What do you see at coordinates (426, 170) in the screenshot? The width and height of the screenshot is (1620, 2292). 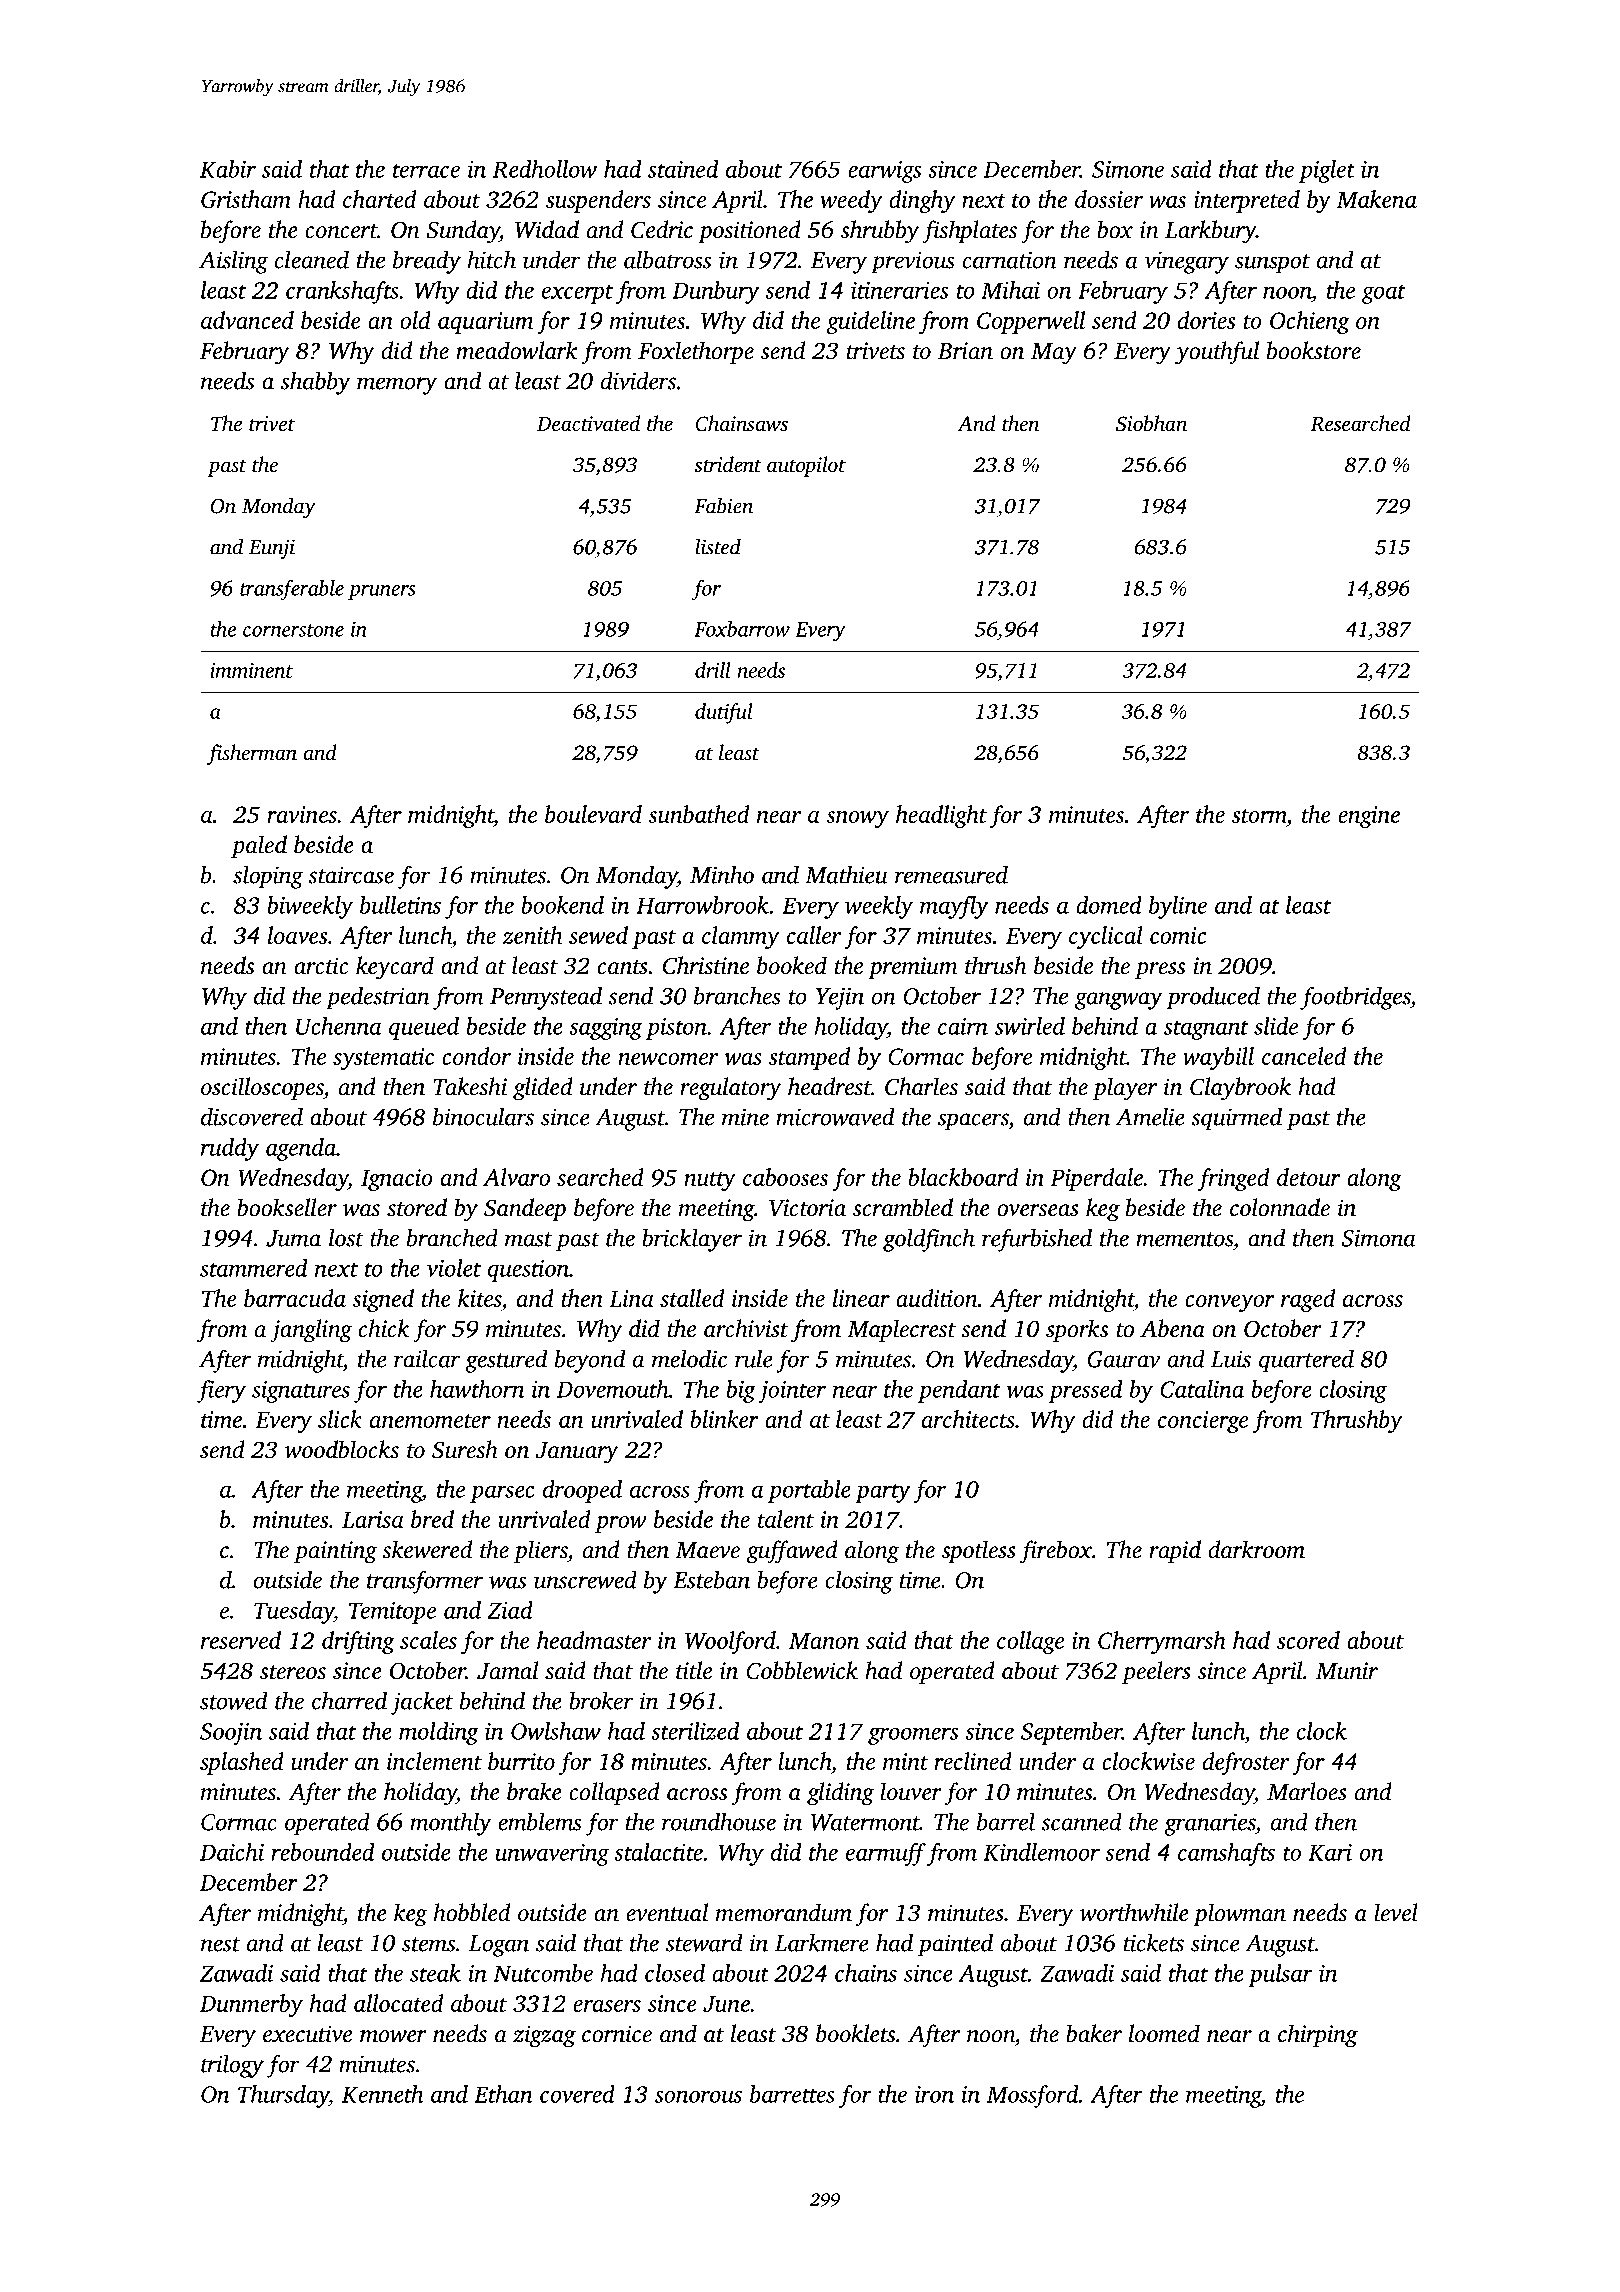 I see `terrace` at bounding box center [426, 170].
